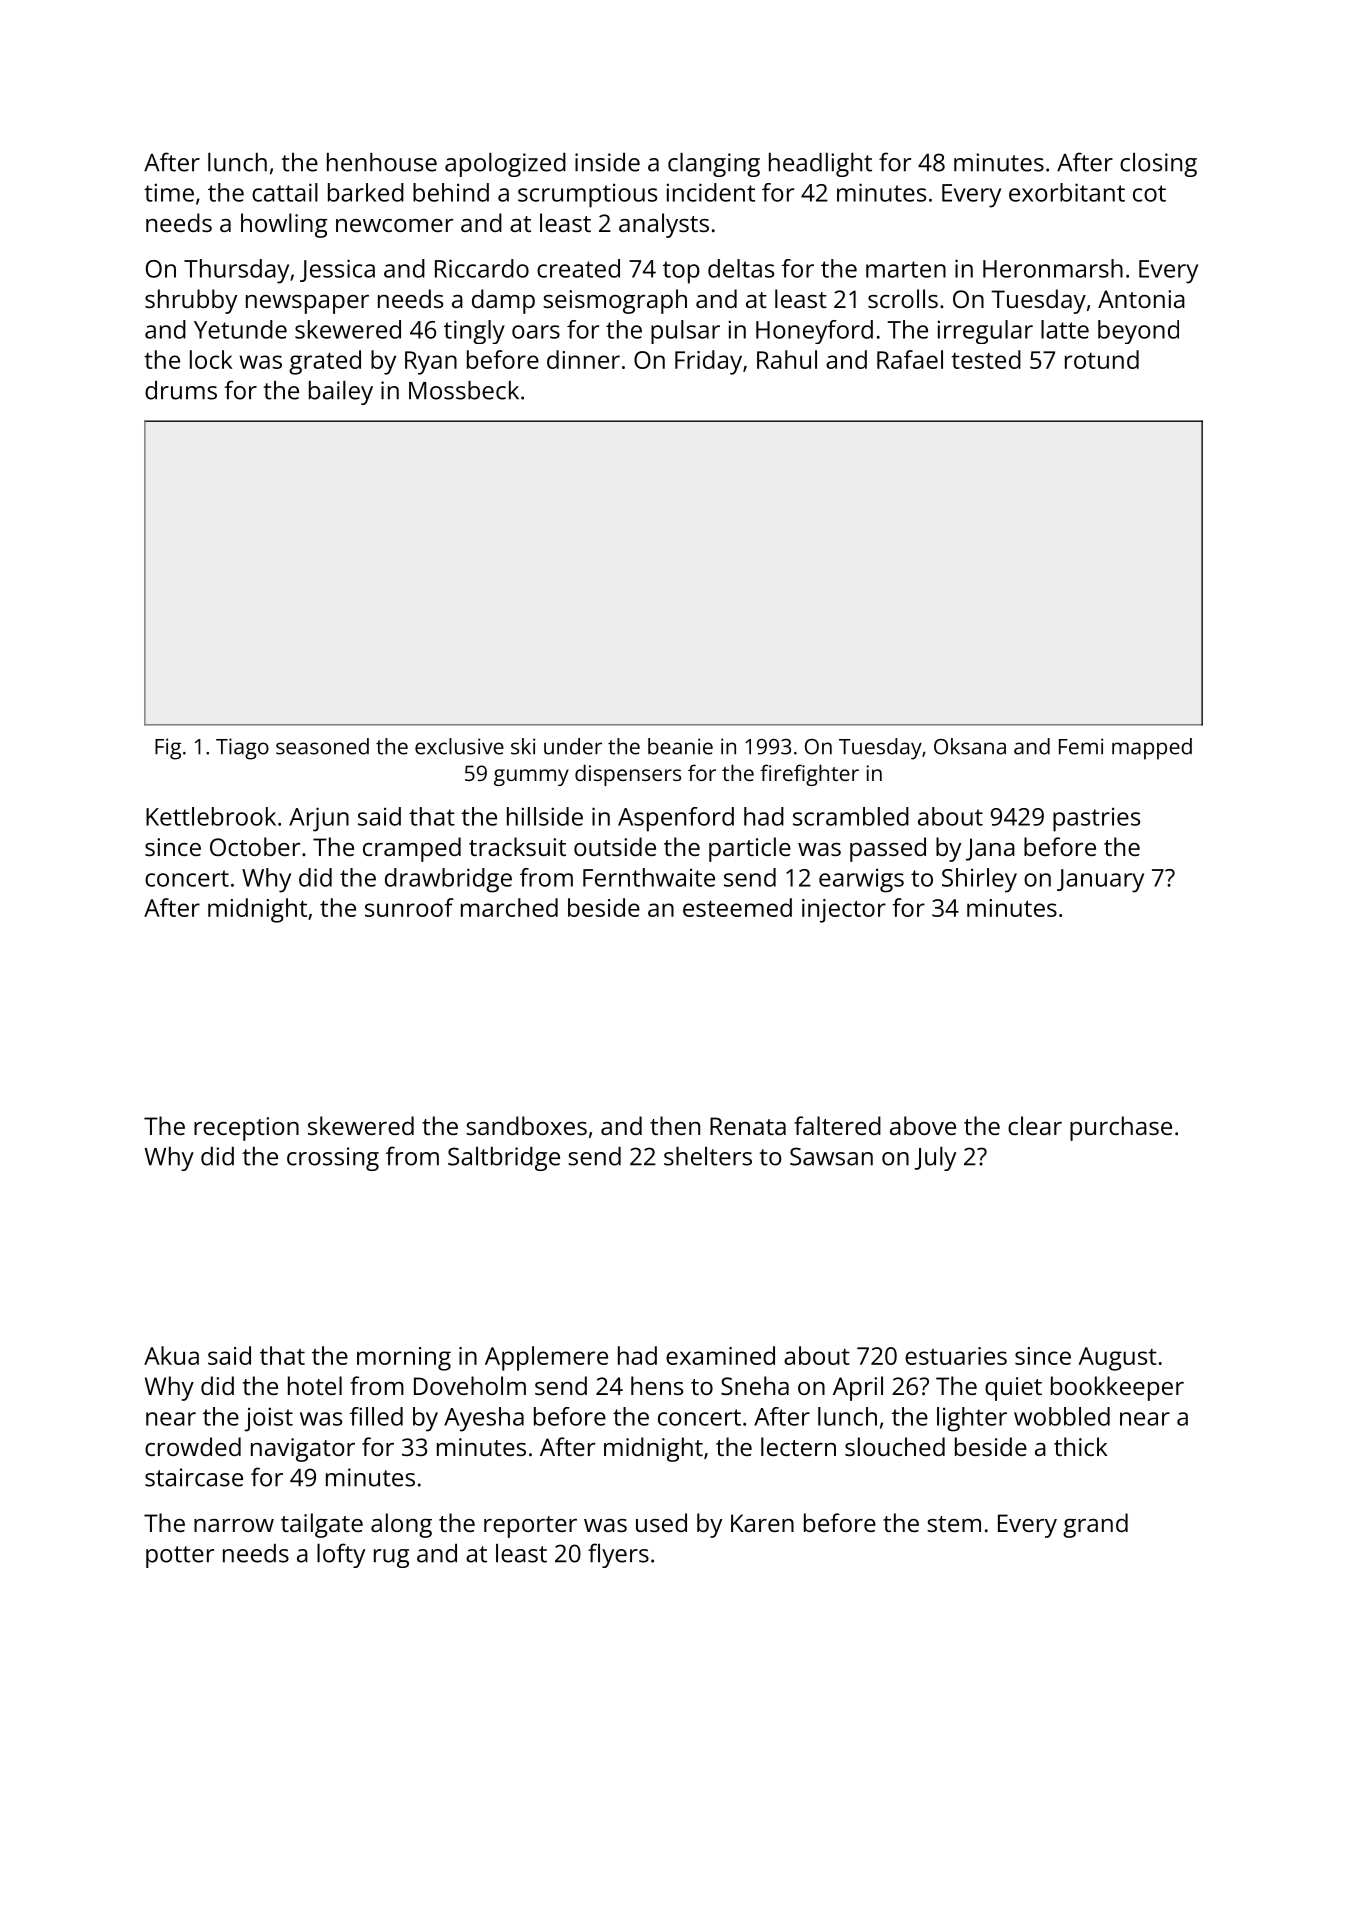 The width and height of the document is (1347, 1905). Describe the element at coordinates (787, 359) in the document. I see `Rahul` at that location.
